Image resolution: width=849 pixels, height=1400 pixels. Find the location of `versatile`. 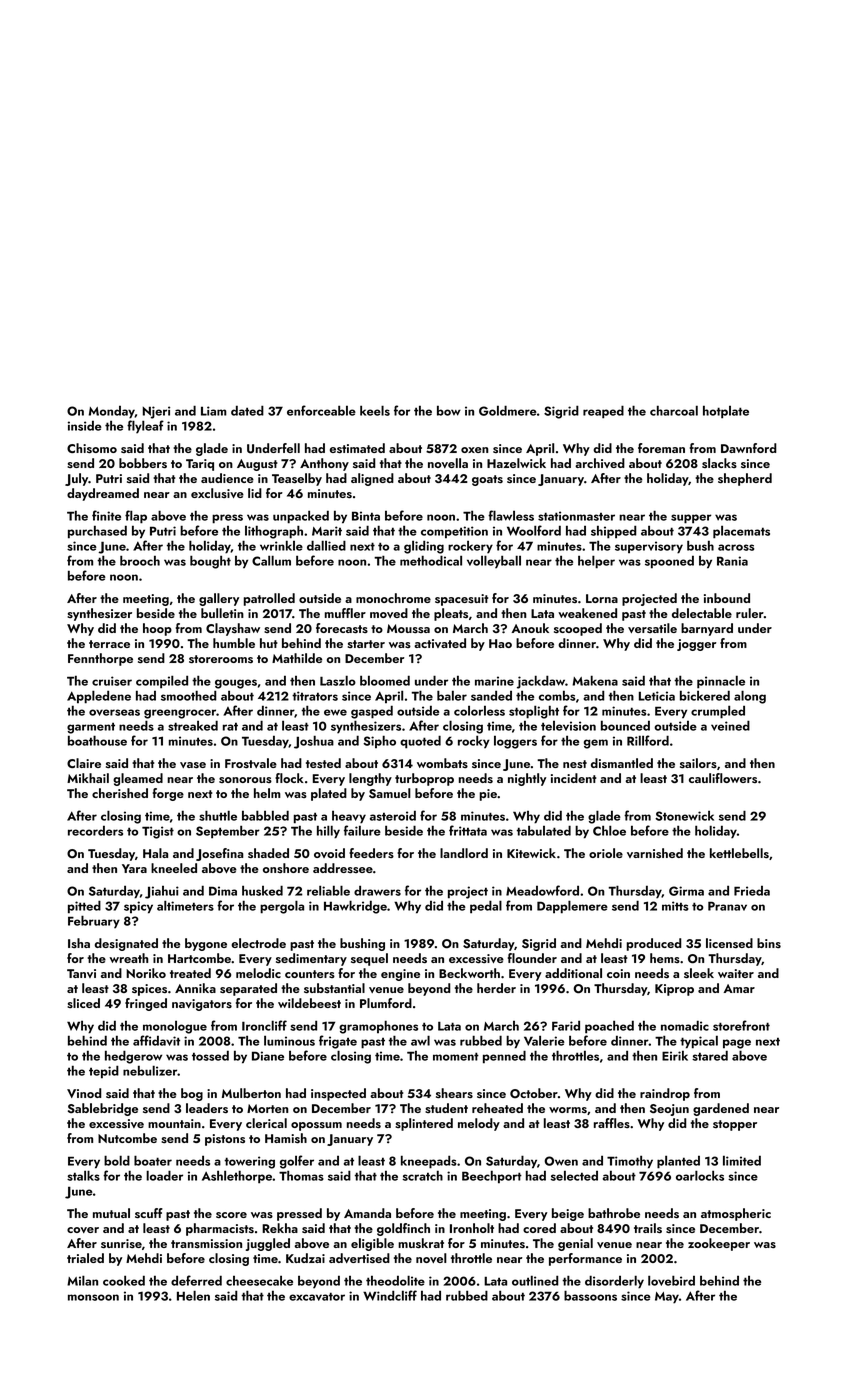

versatile is located at coordinates (652, 628).
